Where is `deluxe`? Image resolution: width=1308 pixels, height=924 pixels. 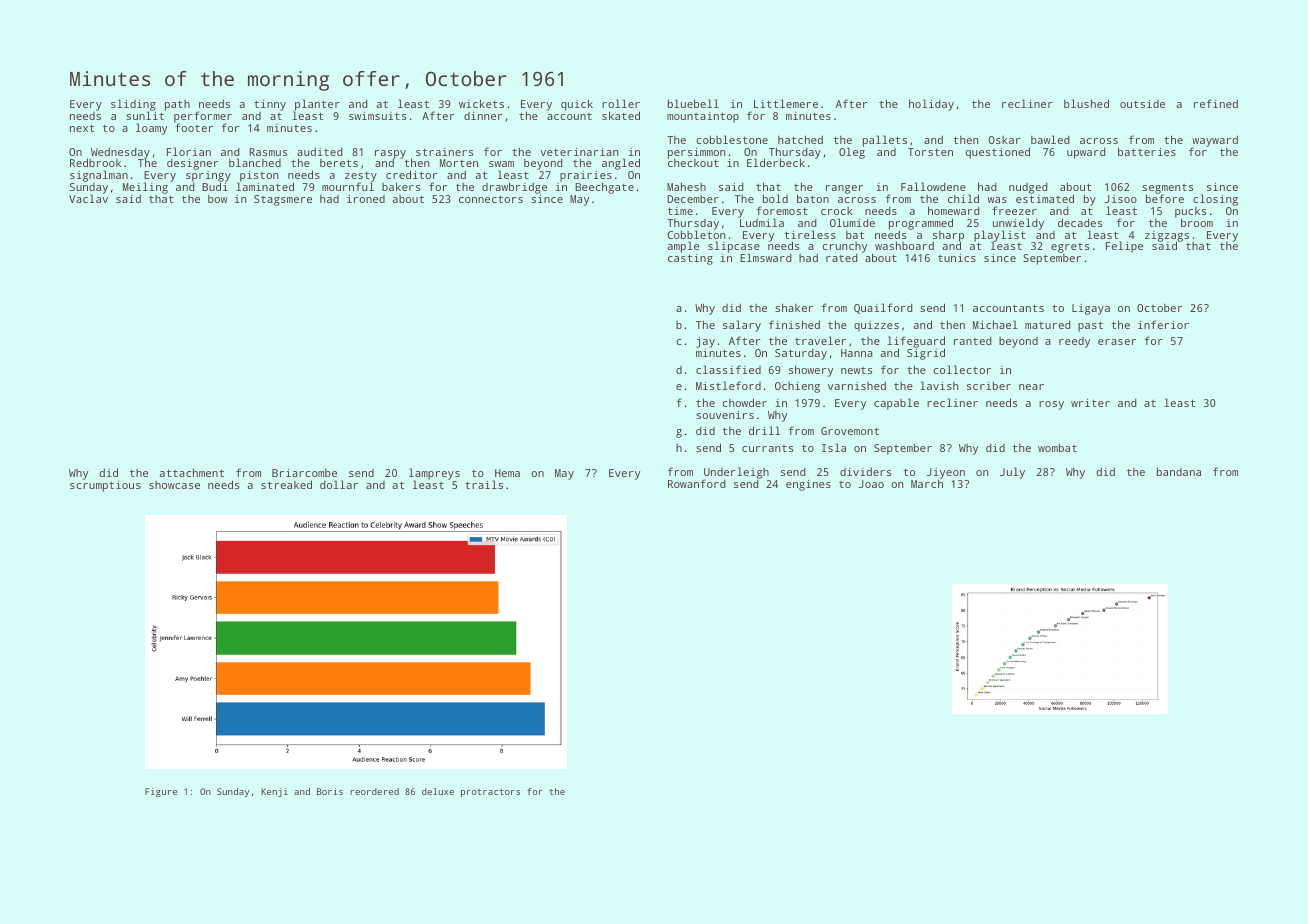 deluxe is located at coordinates (438, 791).
